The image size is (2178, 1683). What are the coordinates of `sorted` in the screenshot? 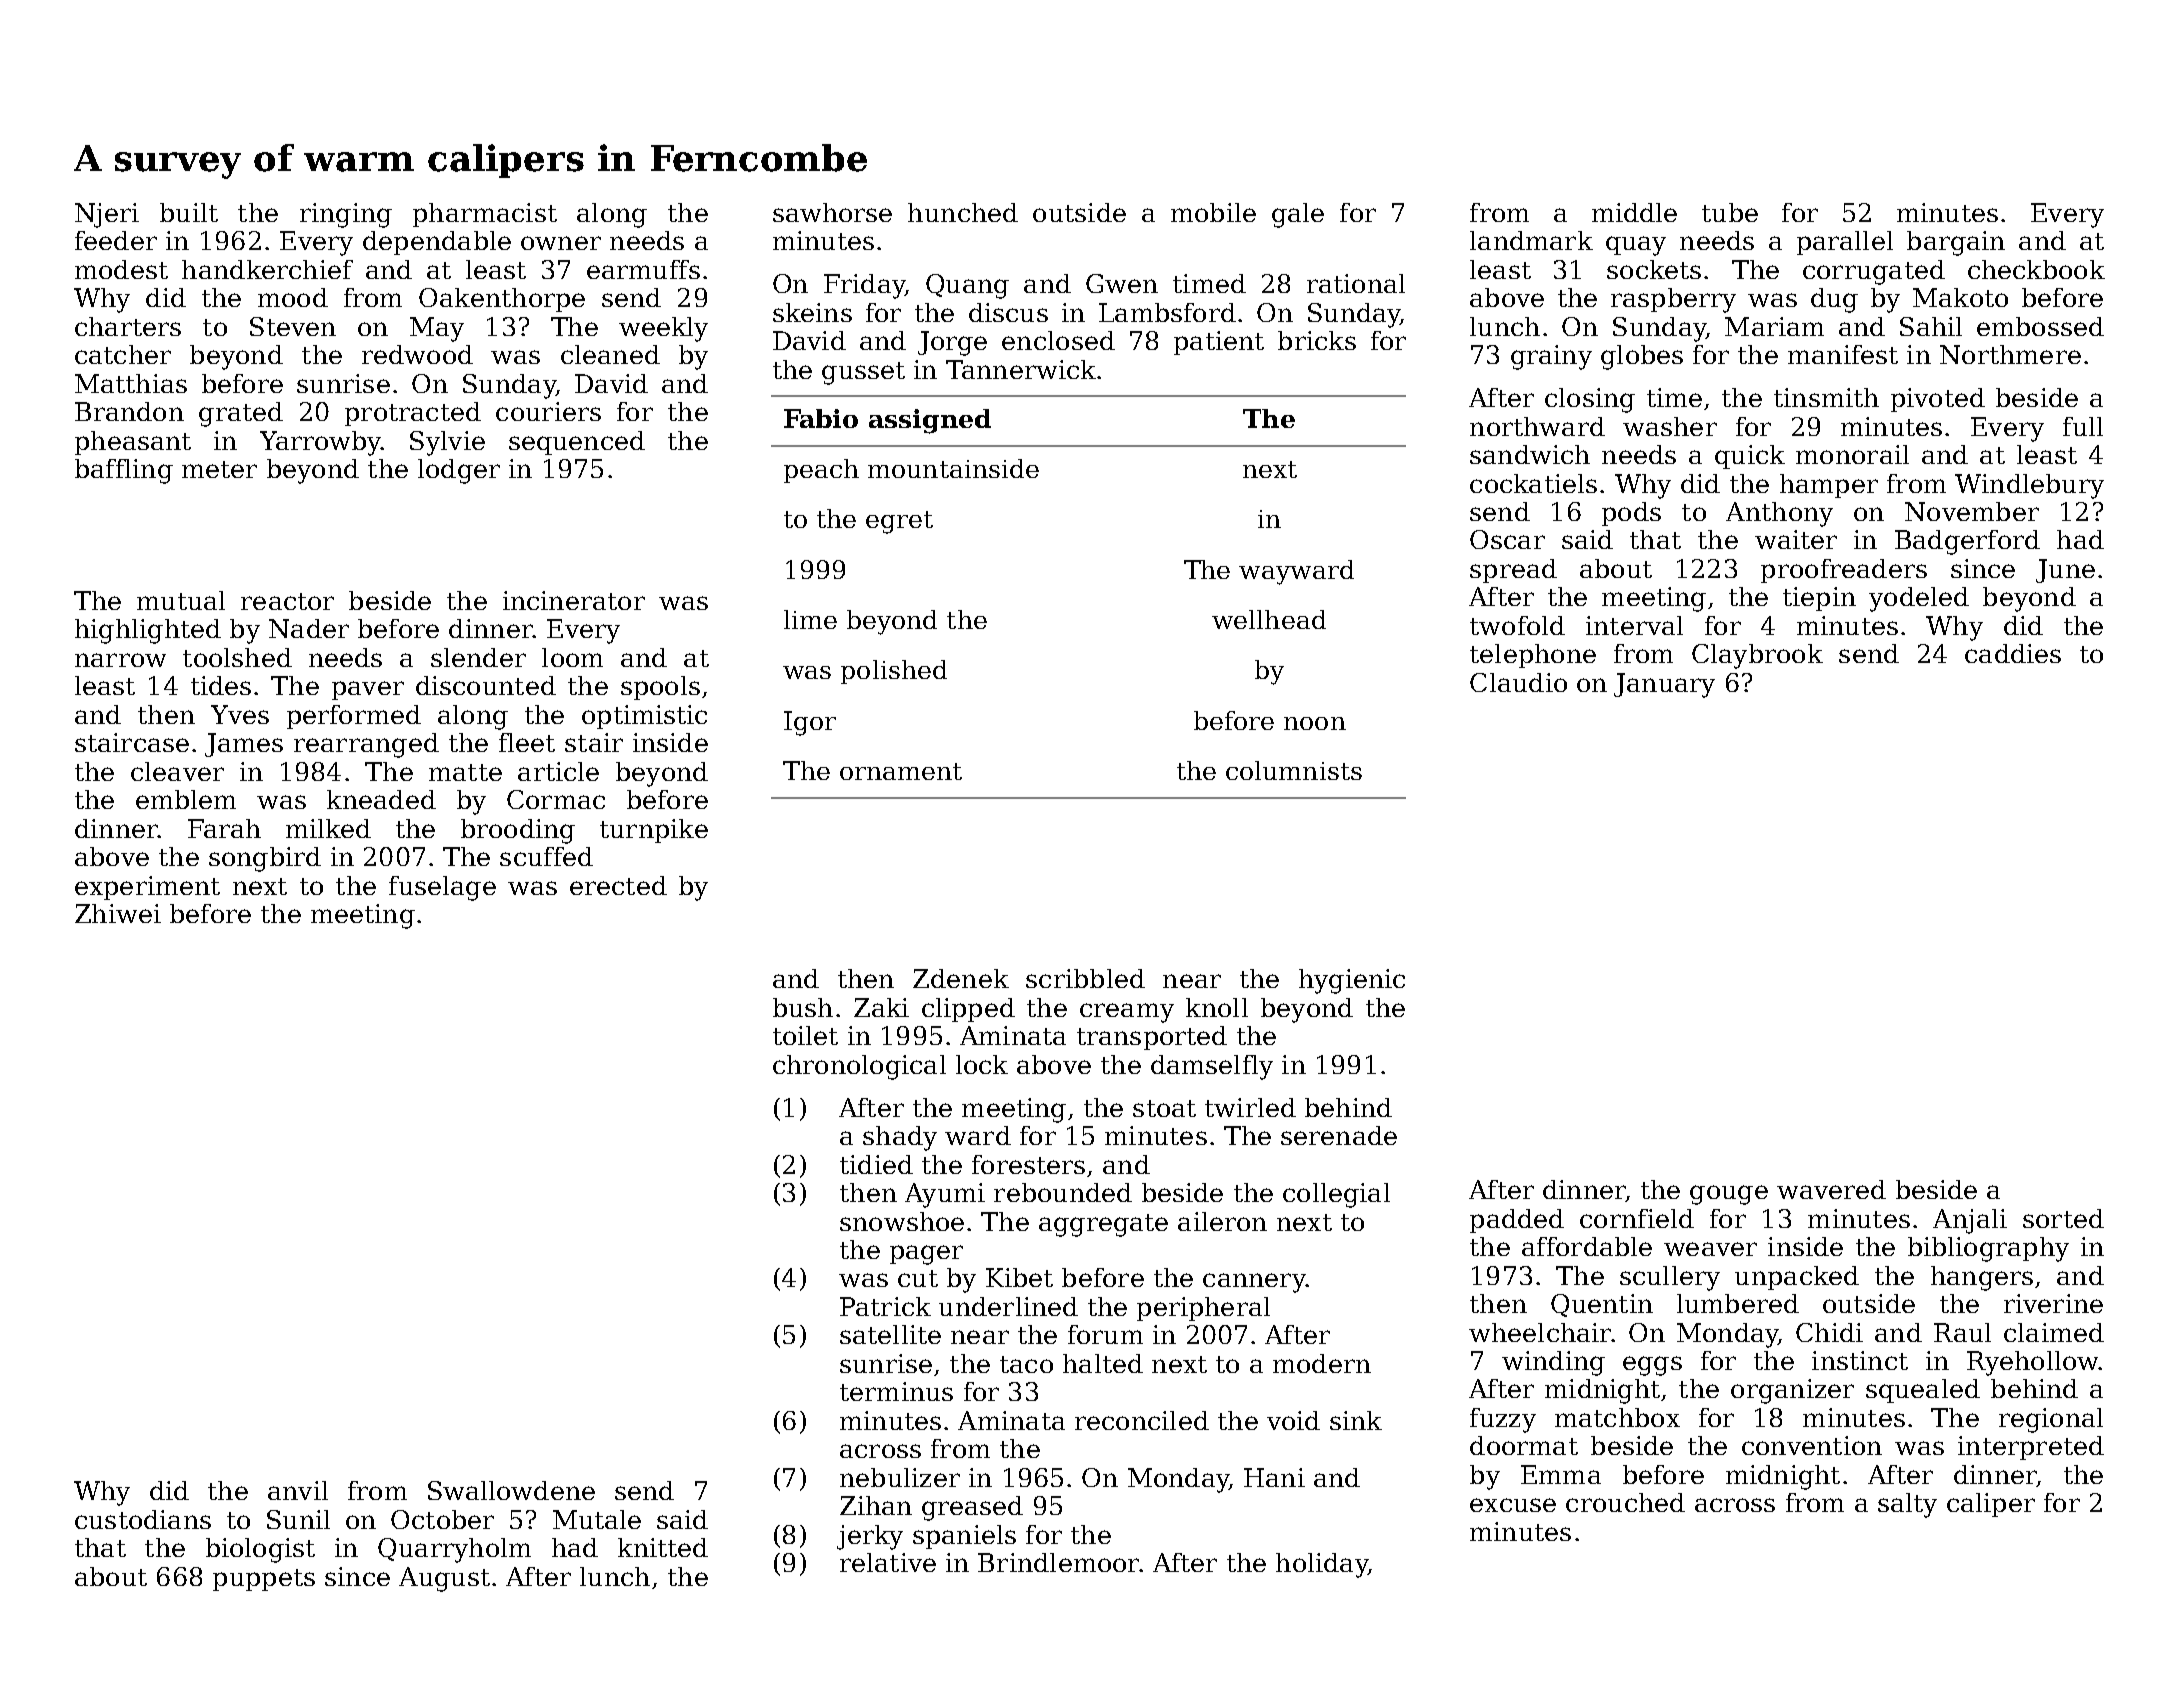 It's located at (2063, 1218).
